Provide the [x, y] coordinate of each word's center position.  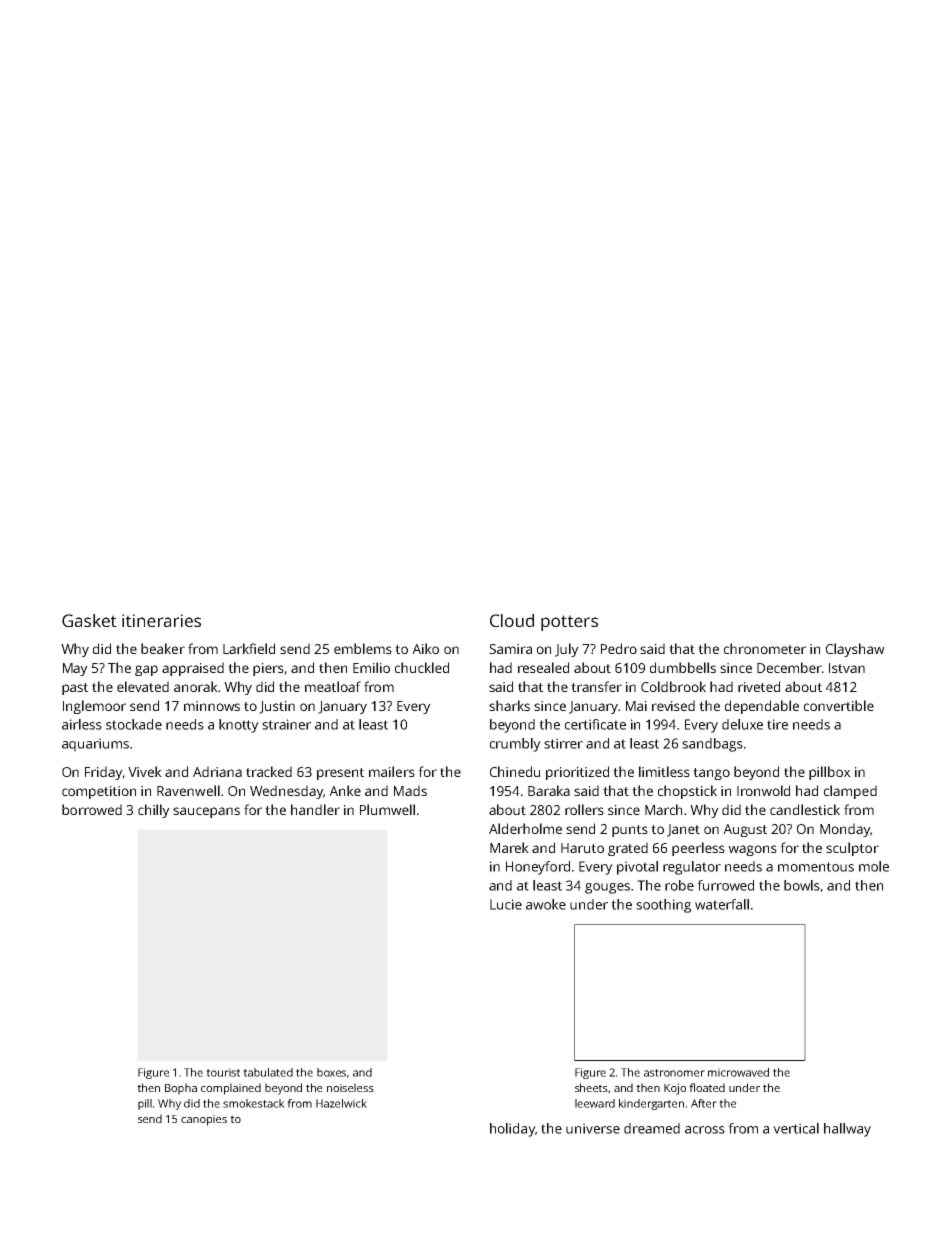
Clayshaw [855, 650]
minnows [212, 706]
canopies [204, 1120]
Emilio [371, 667]
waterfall [722, 904]
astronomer [674, 1073]
